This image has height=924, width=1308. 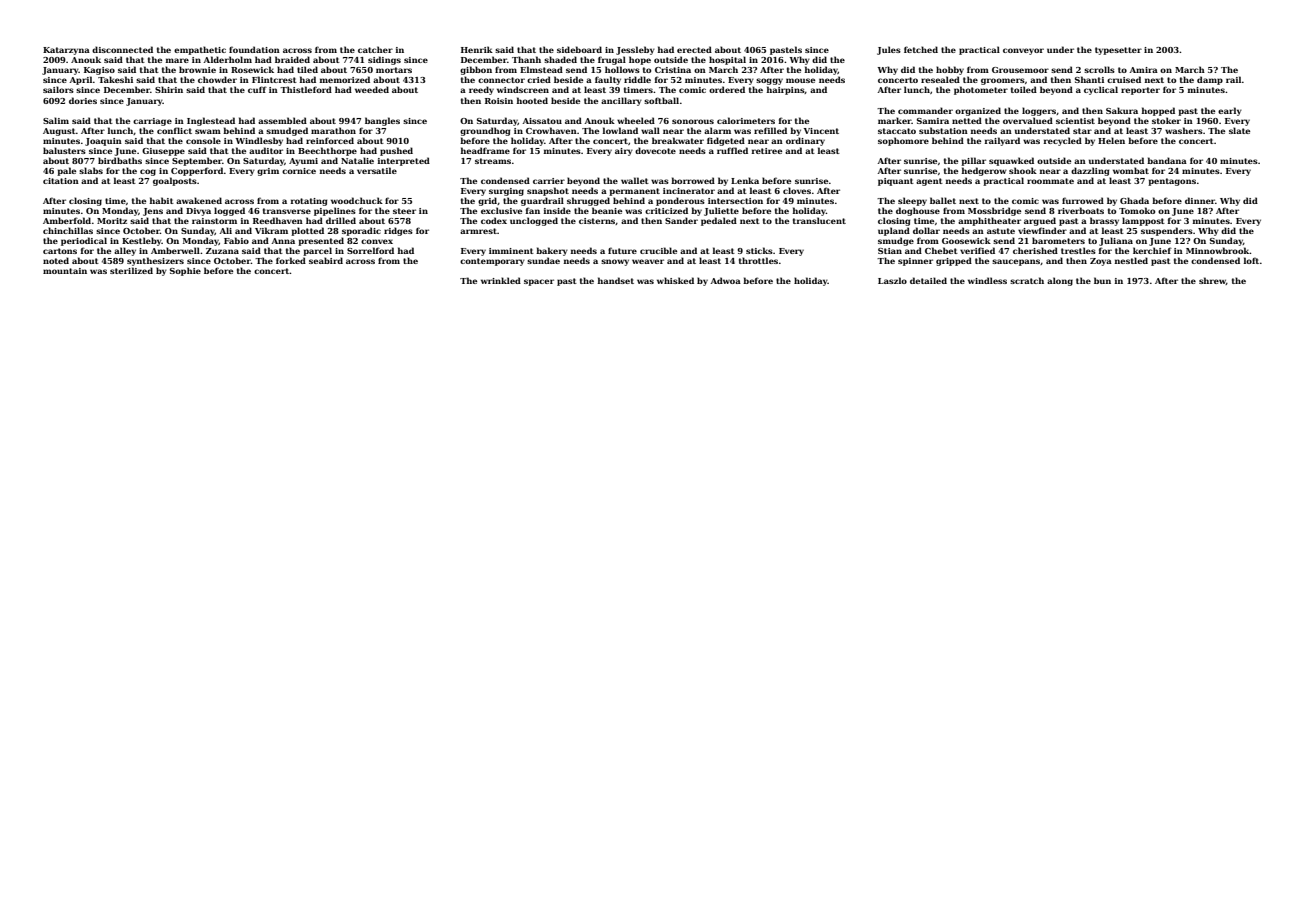 I want to click on Kagiso, so click(x=99, y=71).
